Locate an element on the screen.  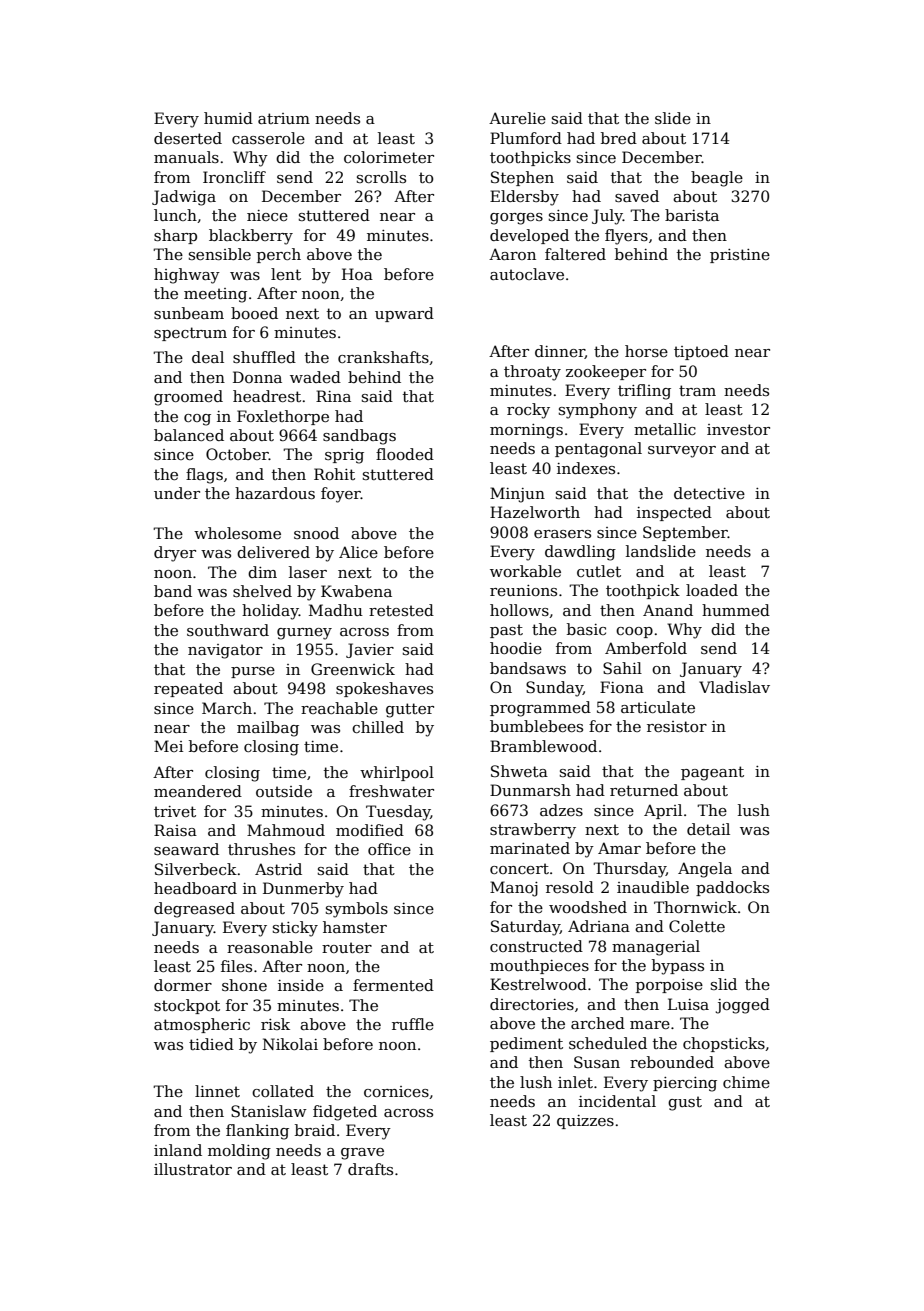
deserted is located at coordinates (188, 138).
